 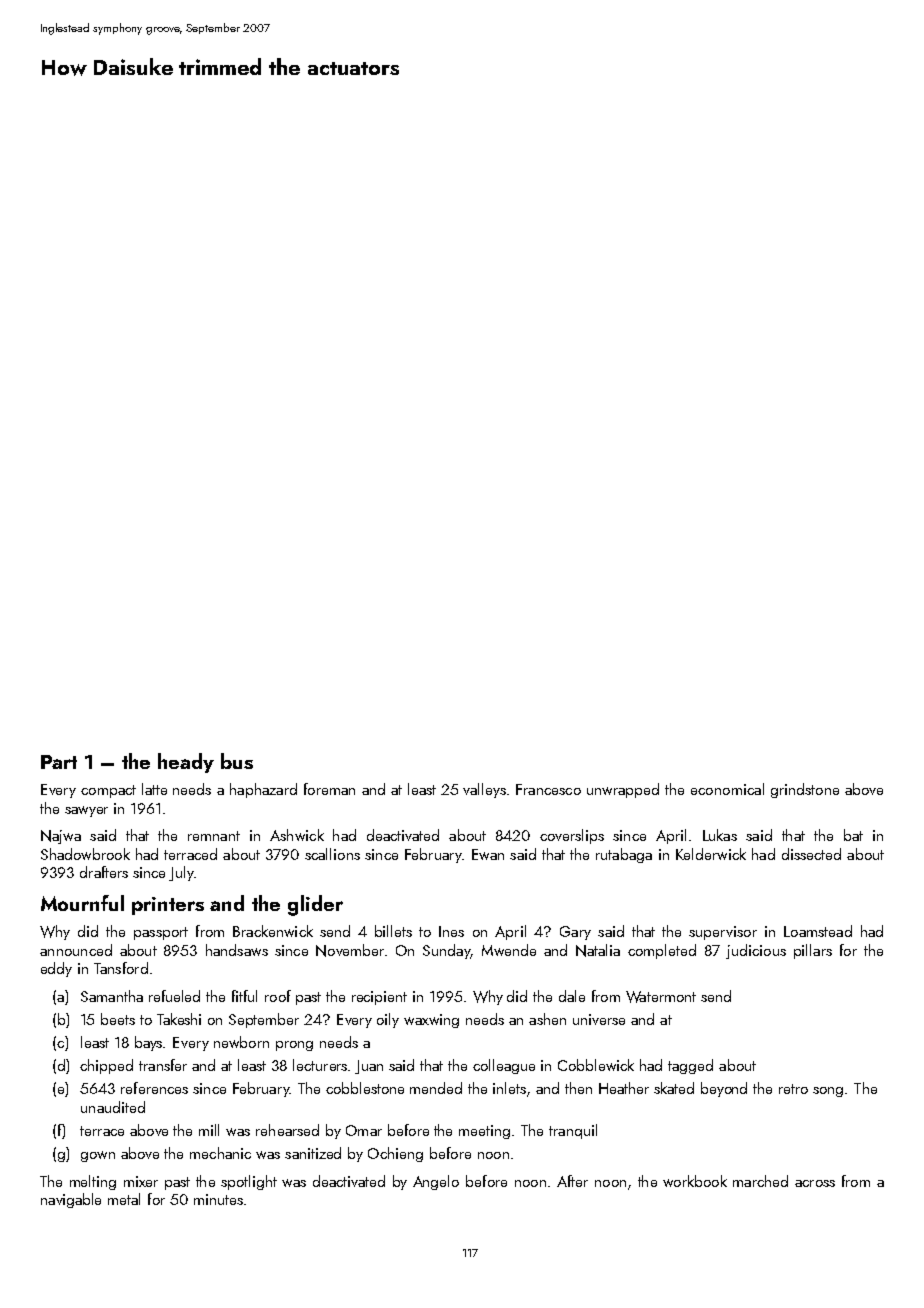 I want to click on gown, so click(x=98, y=1156).
